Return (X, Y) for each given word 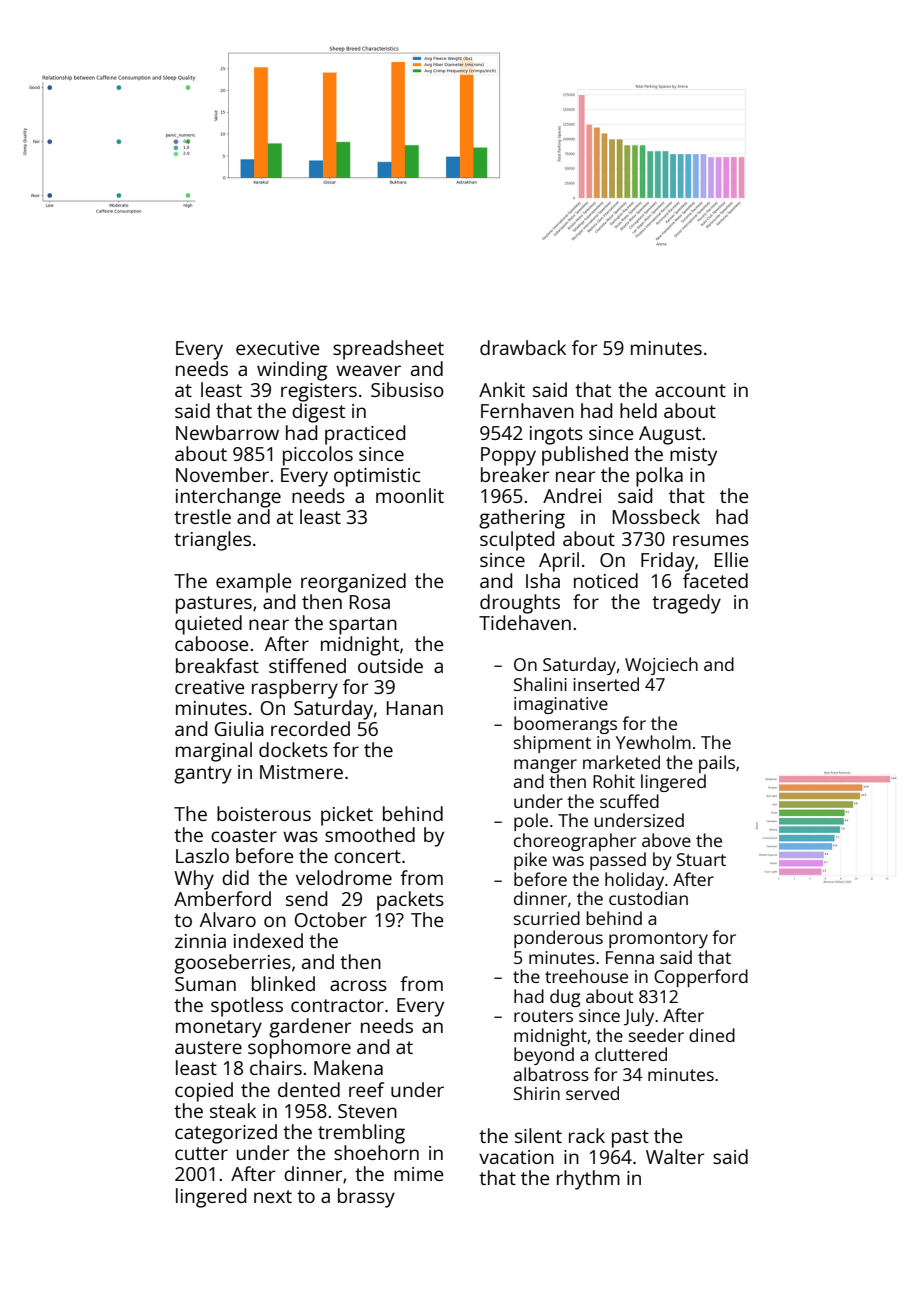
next (273, 1196)
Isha (543, 580)
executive (277, 348)
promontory (658, 940)
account (690, 390)
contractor (337, 1005)
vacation (516, 1157)
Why (194, 880)
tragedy (686, 604)
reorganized (353, 583)
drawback (523, 347)
